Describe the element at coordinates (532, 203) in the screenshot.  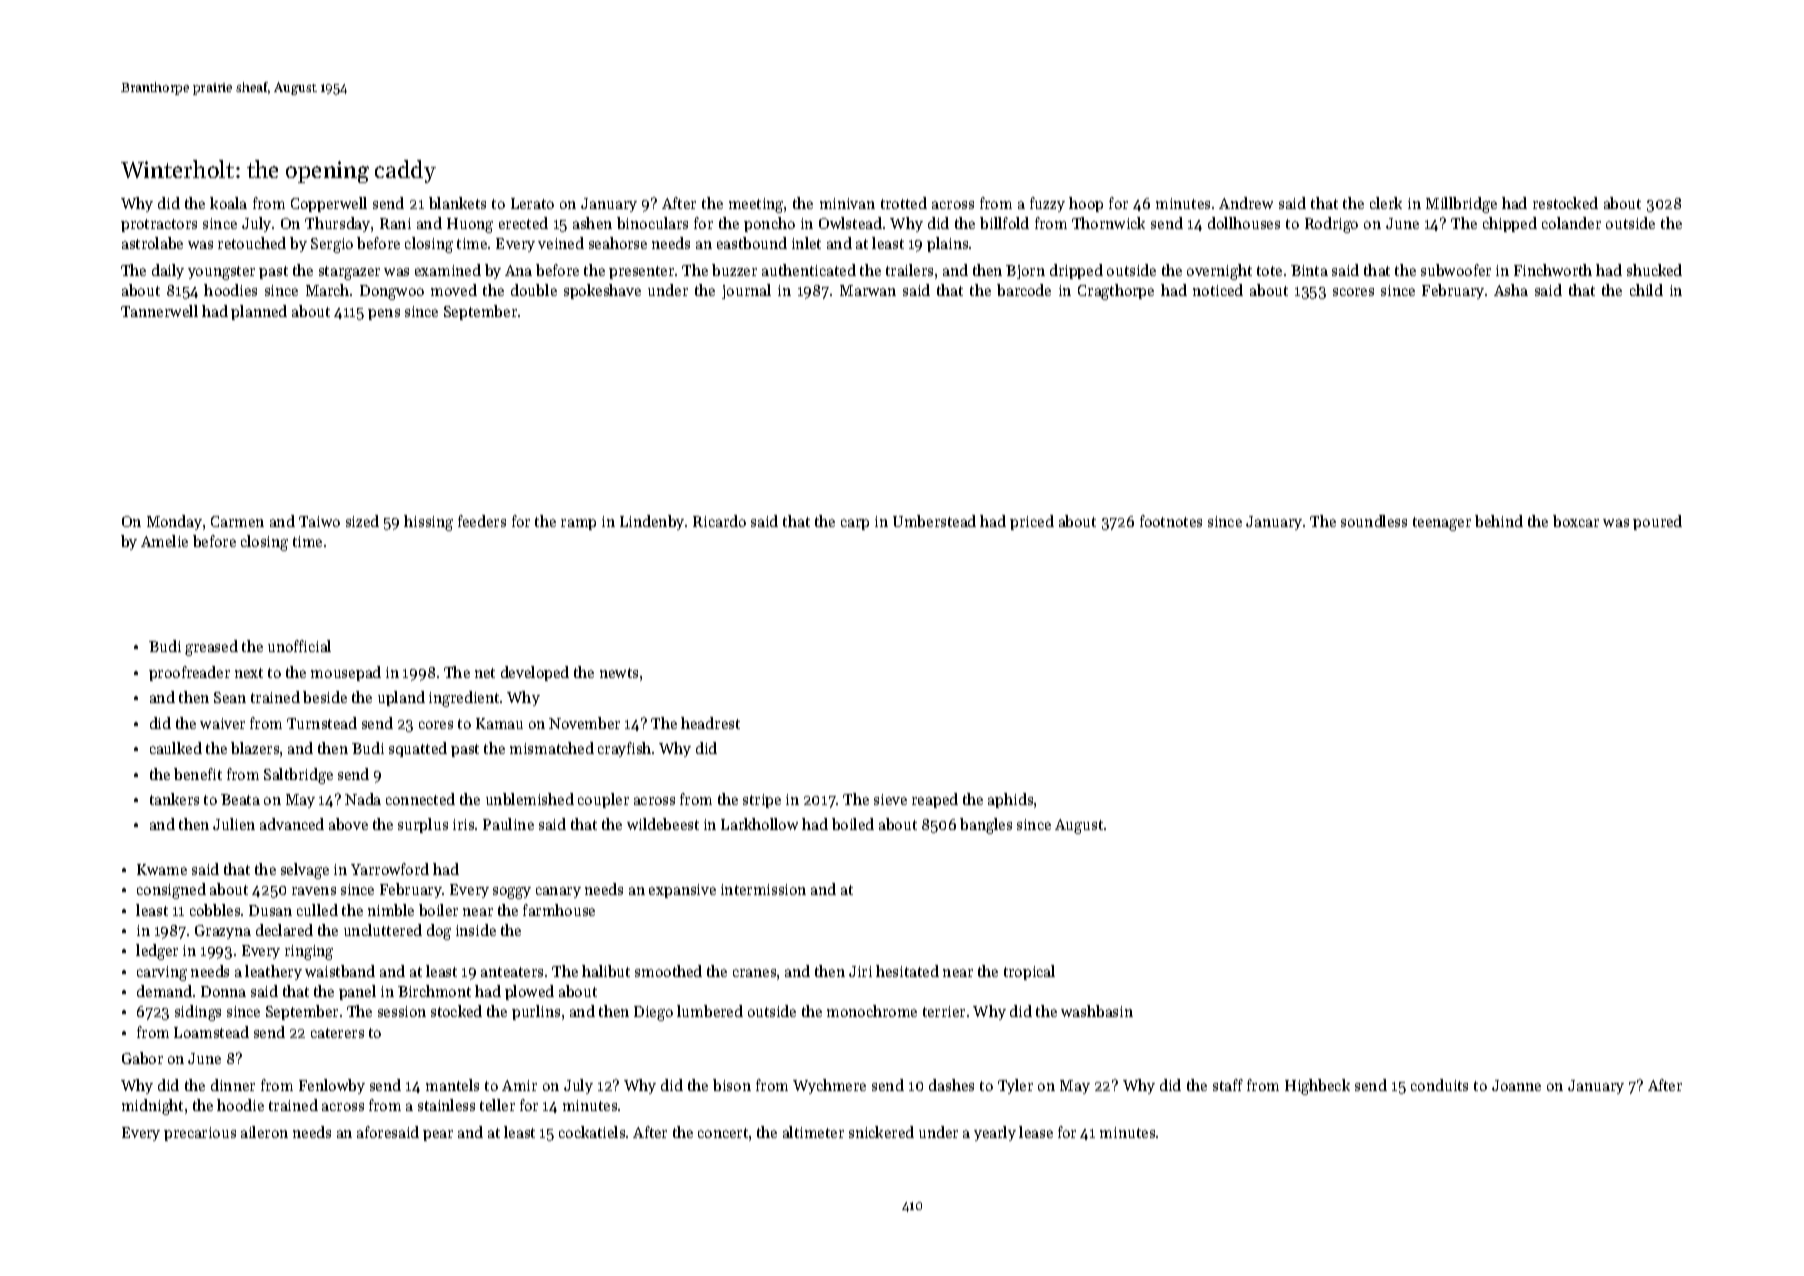
I see `Lerato` at that location.
